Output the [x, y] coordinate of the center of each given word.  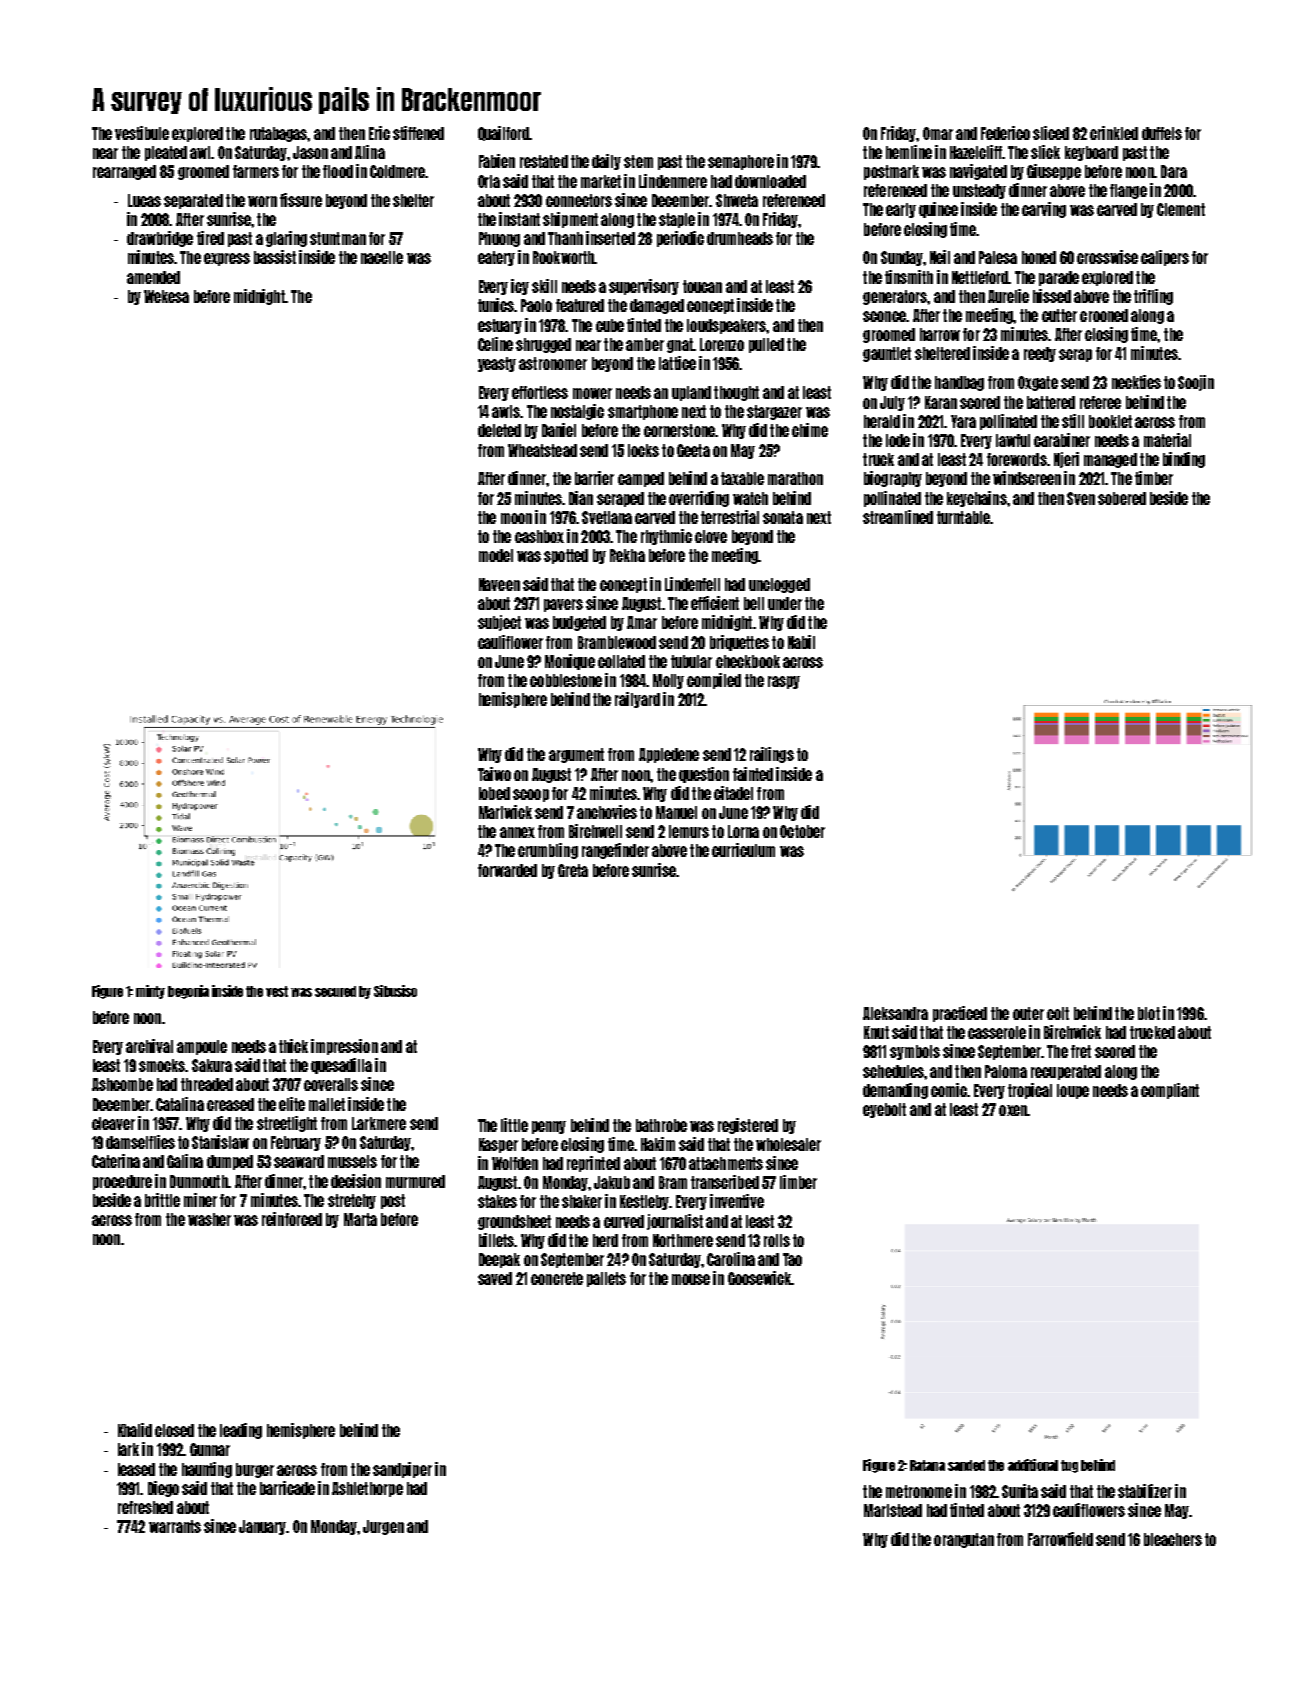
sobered [1122, 498]
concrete [557, 1278]
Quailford [503, 133]
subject [499, 623]
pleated [166, 153]
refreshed [145, 1507]
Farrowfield [1060, 1539]
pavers [563, 605]
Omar [938, 133]
